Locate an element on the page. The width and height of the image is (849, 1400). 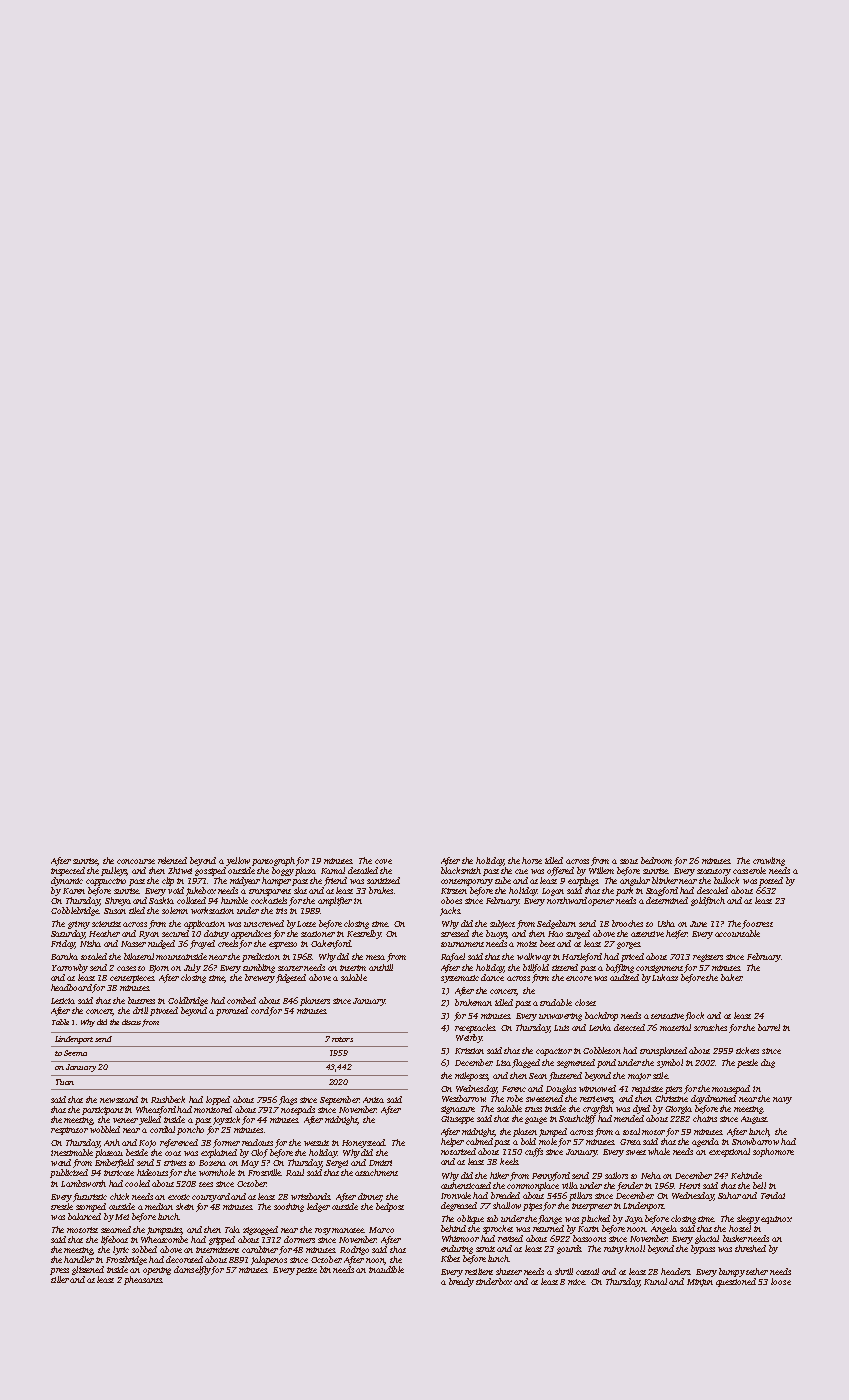
cove is located at coordinates (383, 861).
